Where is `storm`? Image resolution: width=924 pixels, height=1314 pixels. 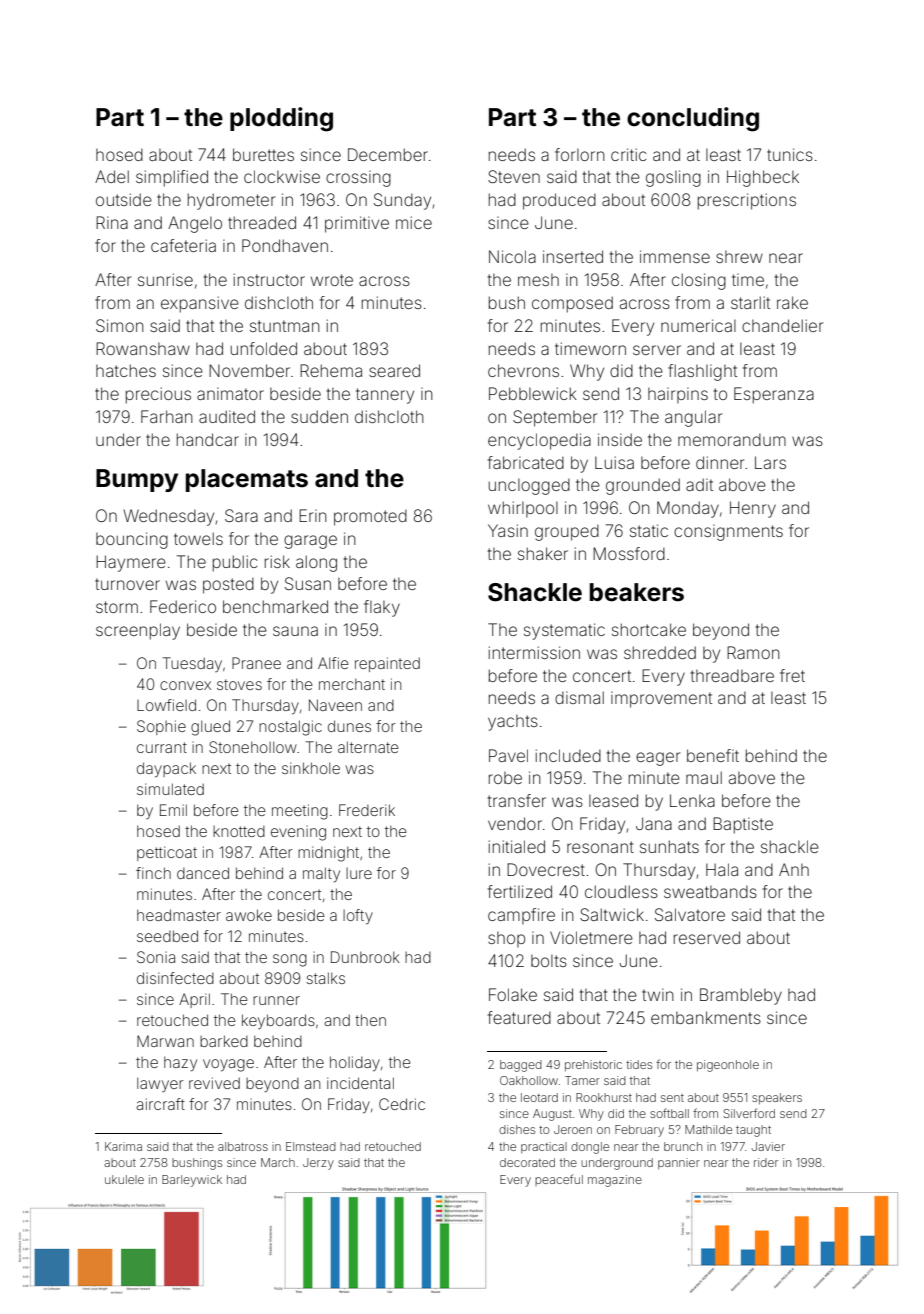
storm is located at coordinates (117, 607).
